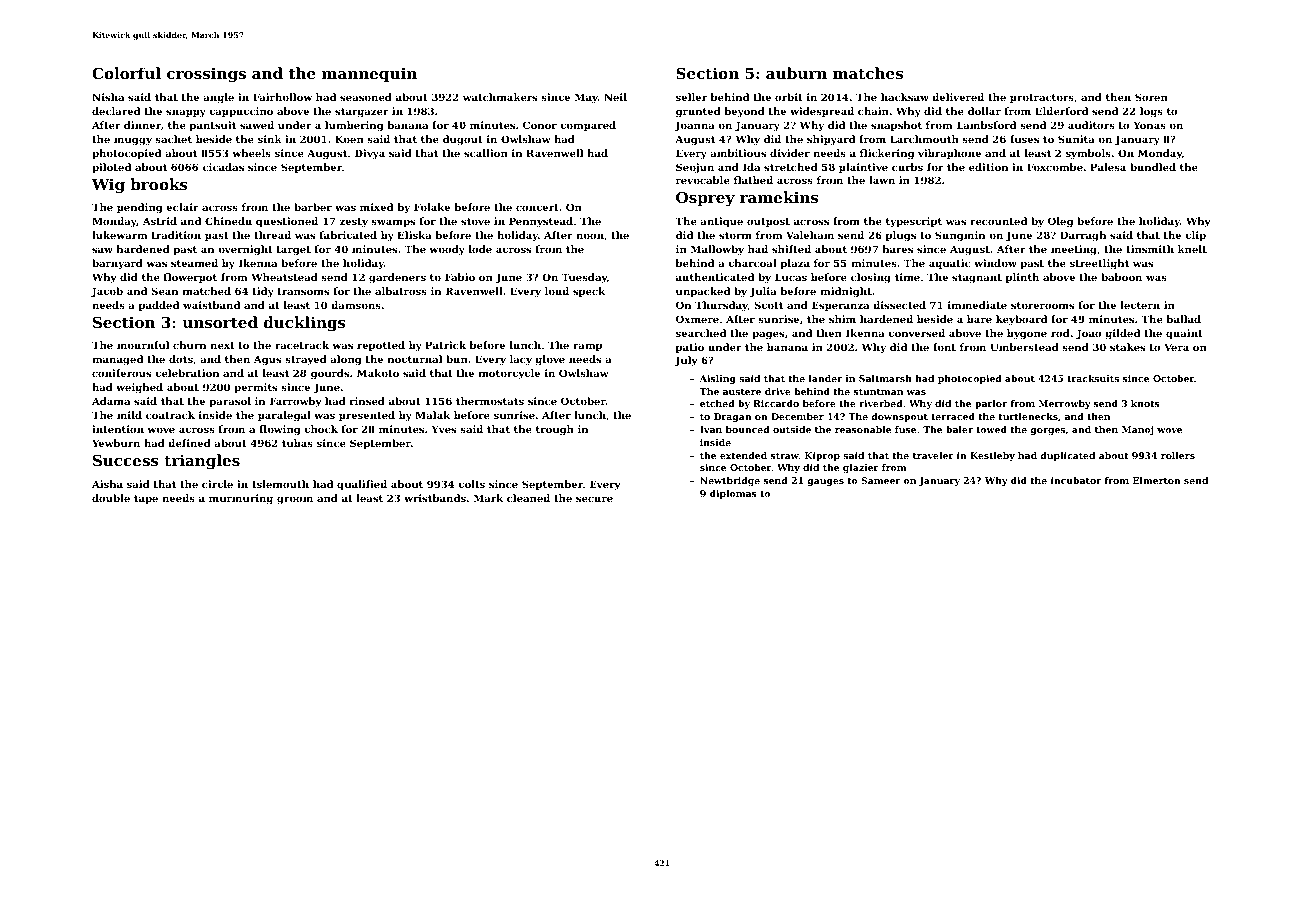 The image size is (1308, 924). I want to click on July, so click(686, 361).
